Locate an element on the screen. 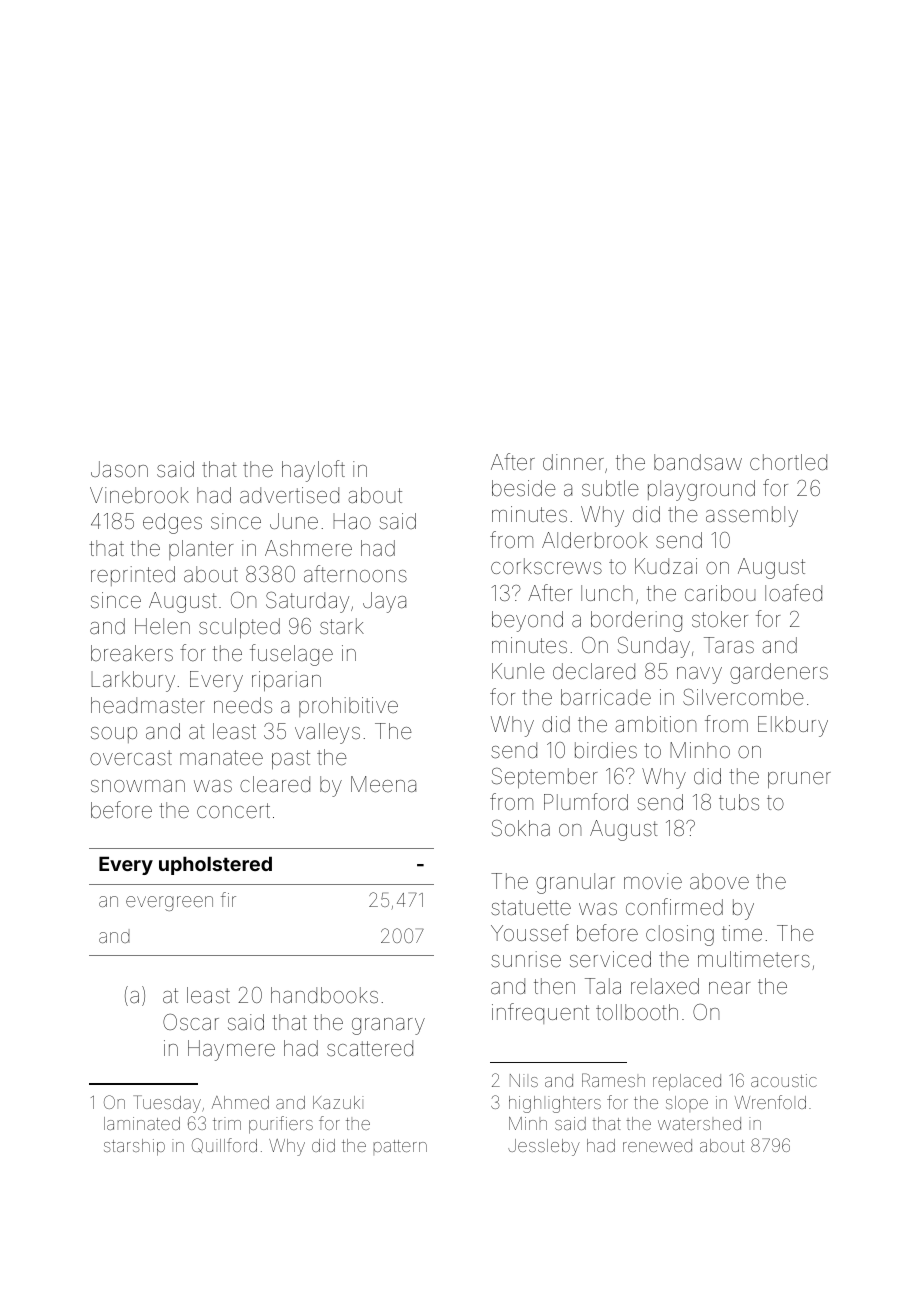  concert is located at coordinates (233, 811).
